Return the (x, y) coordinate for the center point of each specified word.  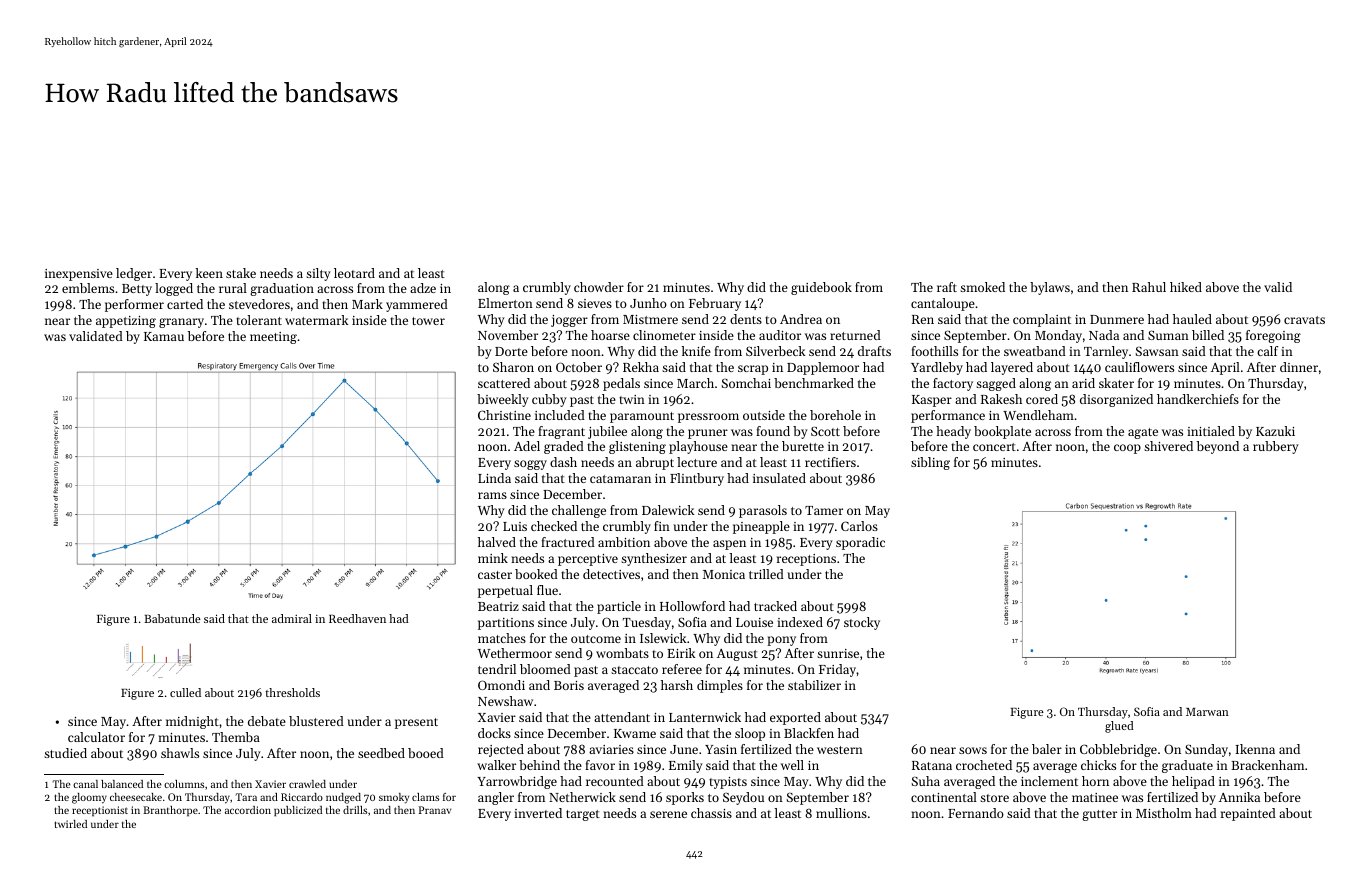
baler (1047, 749)
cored (1042, 399)
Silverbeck (775, 351)
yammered (417, 305)
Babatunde (172, 618)
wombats (622, 653)
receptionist (100, 811)
